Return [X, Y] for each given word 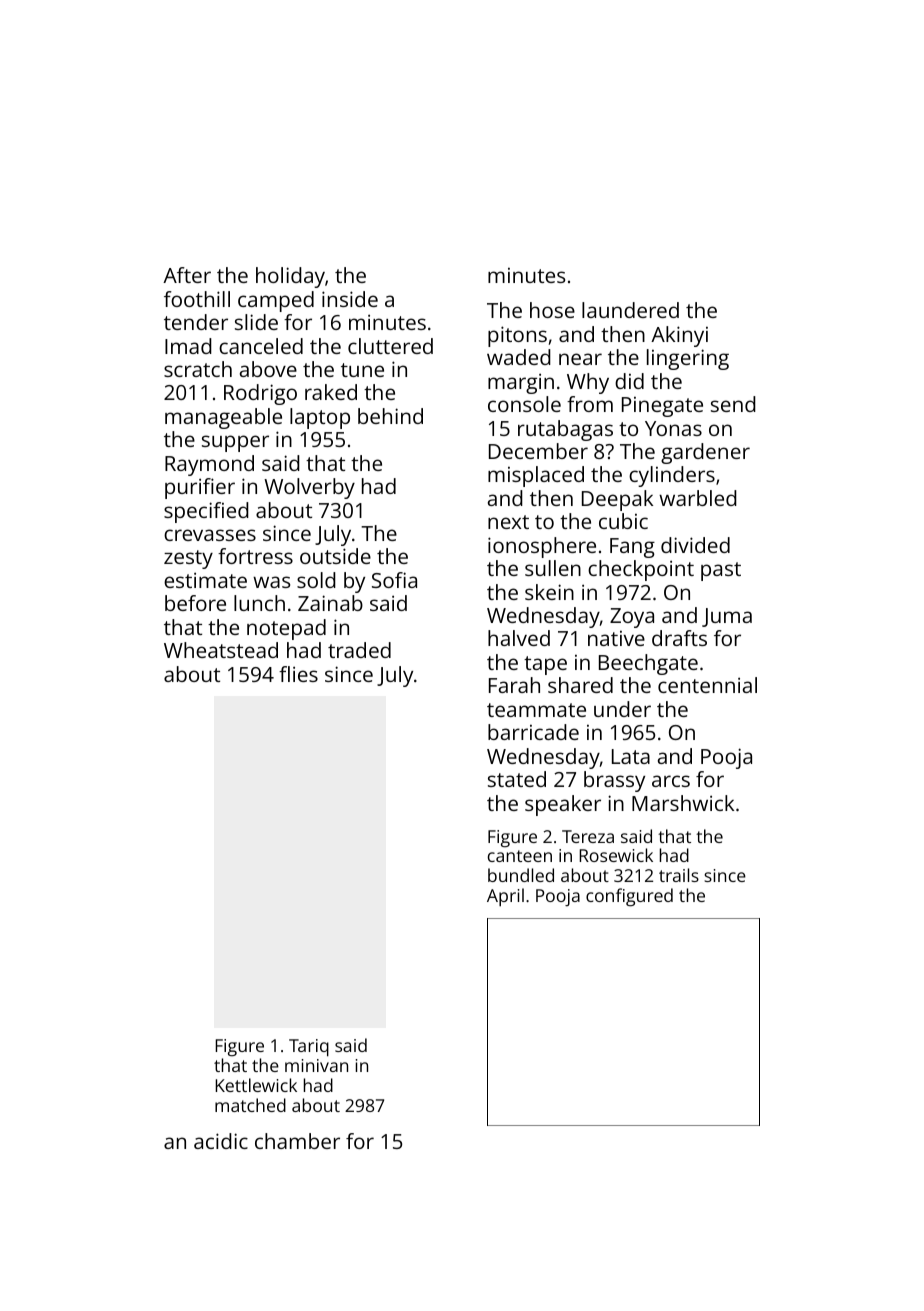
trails [679, 875]
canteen [520, 856]
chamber [297, 1141]
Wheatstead [221, 650]
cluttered [390, 346]
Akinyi [679, 336]
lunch [259, 603]
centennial [707, 685]
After [187, 275]
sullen [553, 568]
